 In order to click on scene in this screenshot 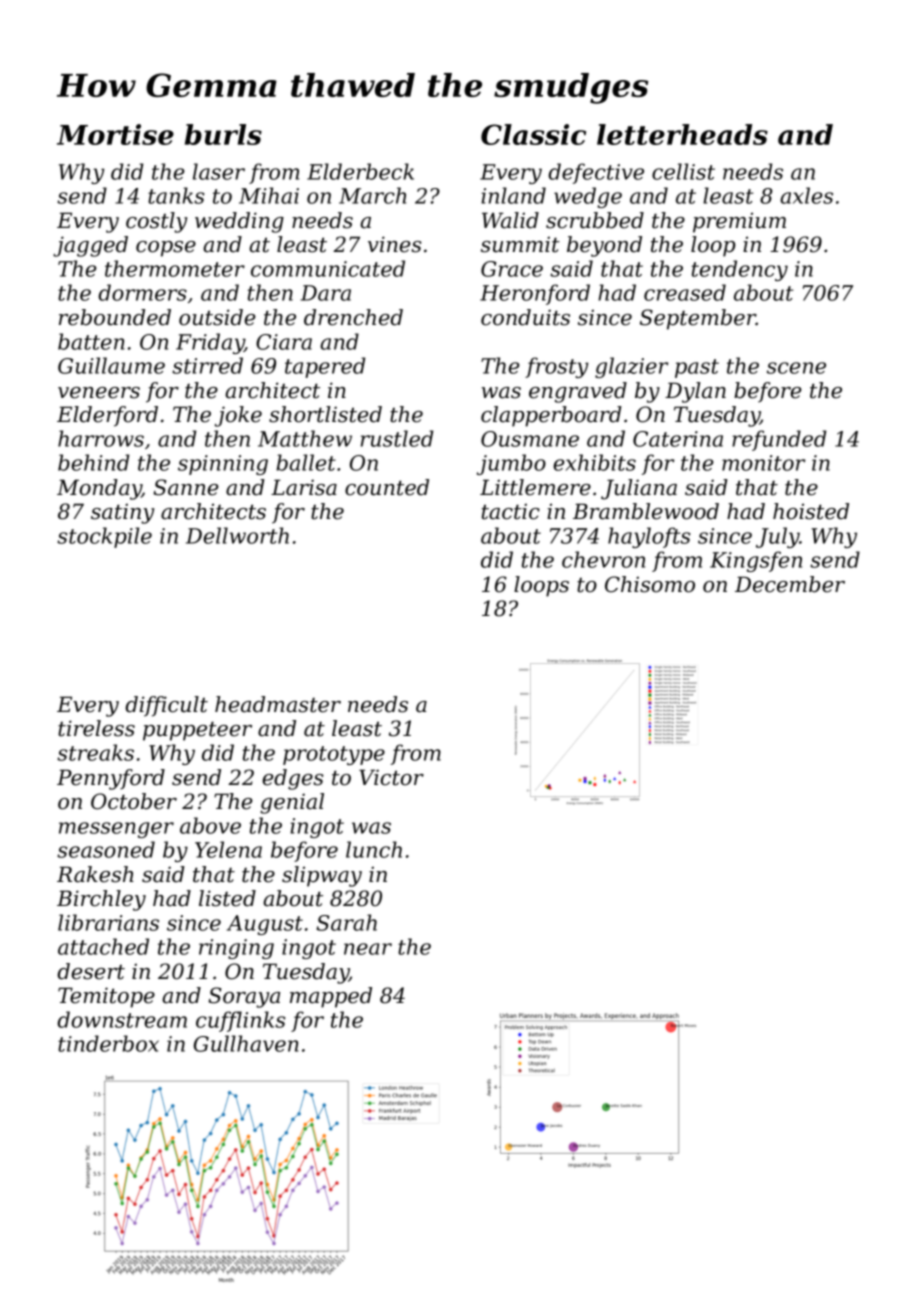, I will do `click(796, 368)`.
